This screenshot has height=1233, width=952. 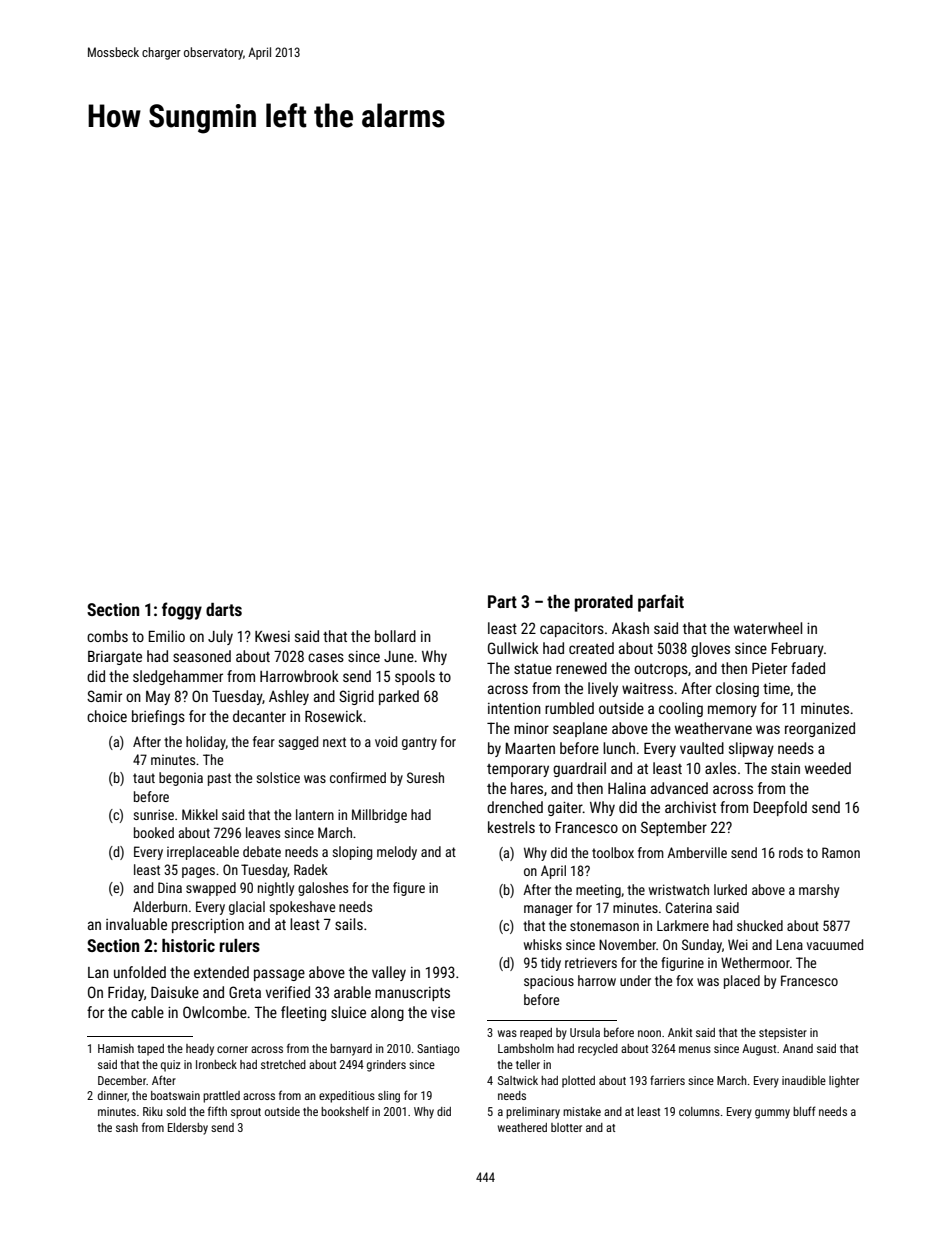 What do you see at coordinates (288, 992) in the screenshot?
I see `verified` at bounding box center [288, 992].
